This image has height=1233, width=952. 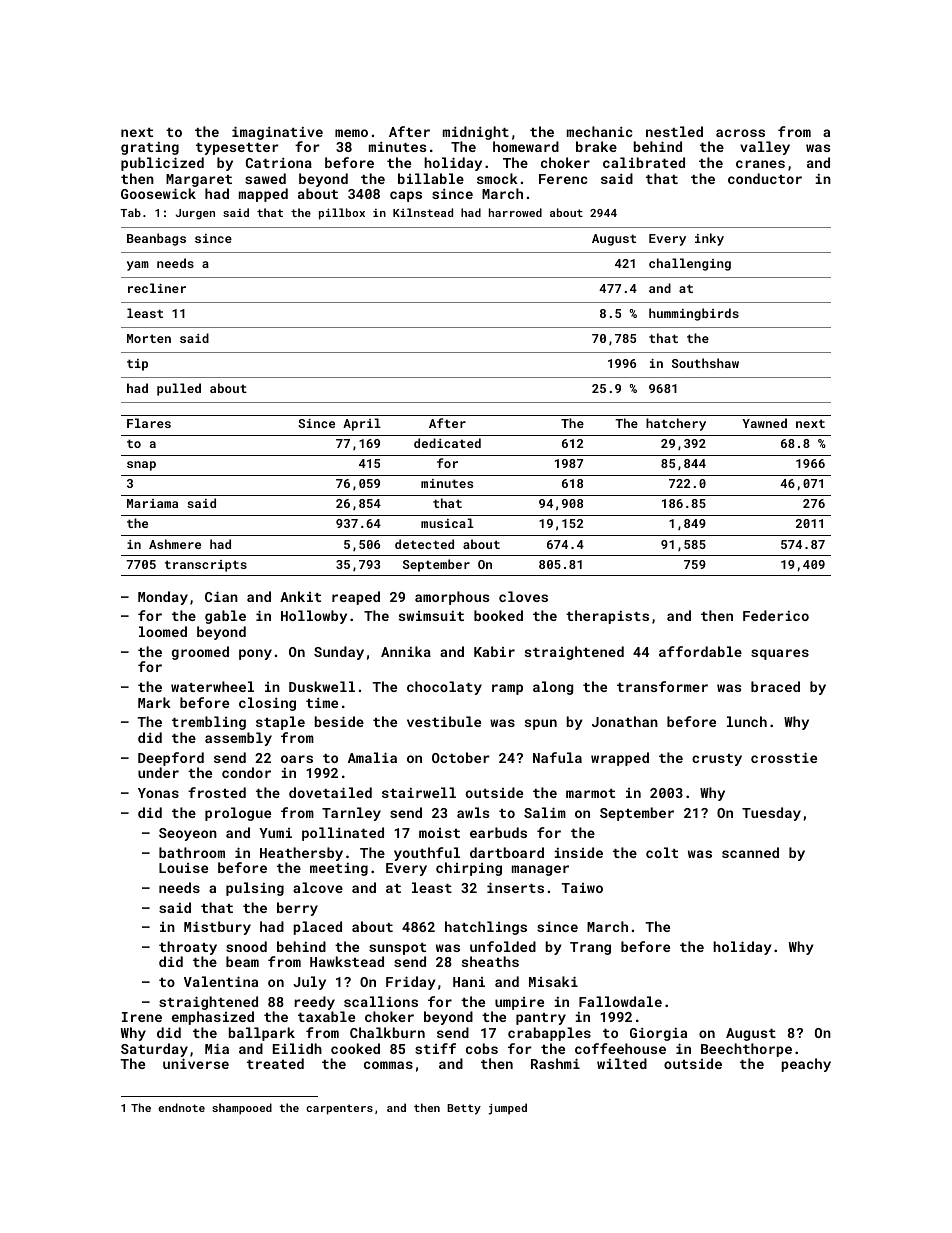 What do you see at coordinates (141, 466) in the image?
I see `snap` at bounding box center [141, 466].
